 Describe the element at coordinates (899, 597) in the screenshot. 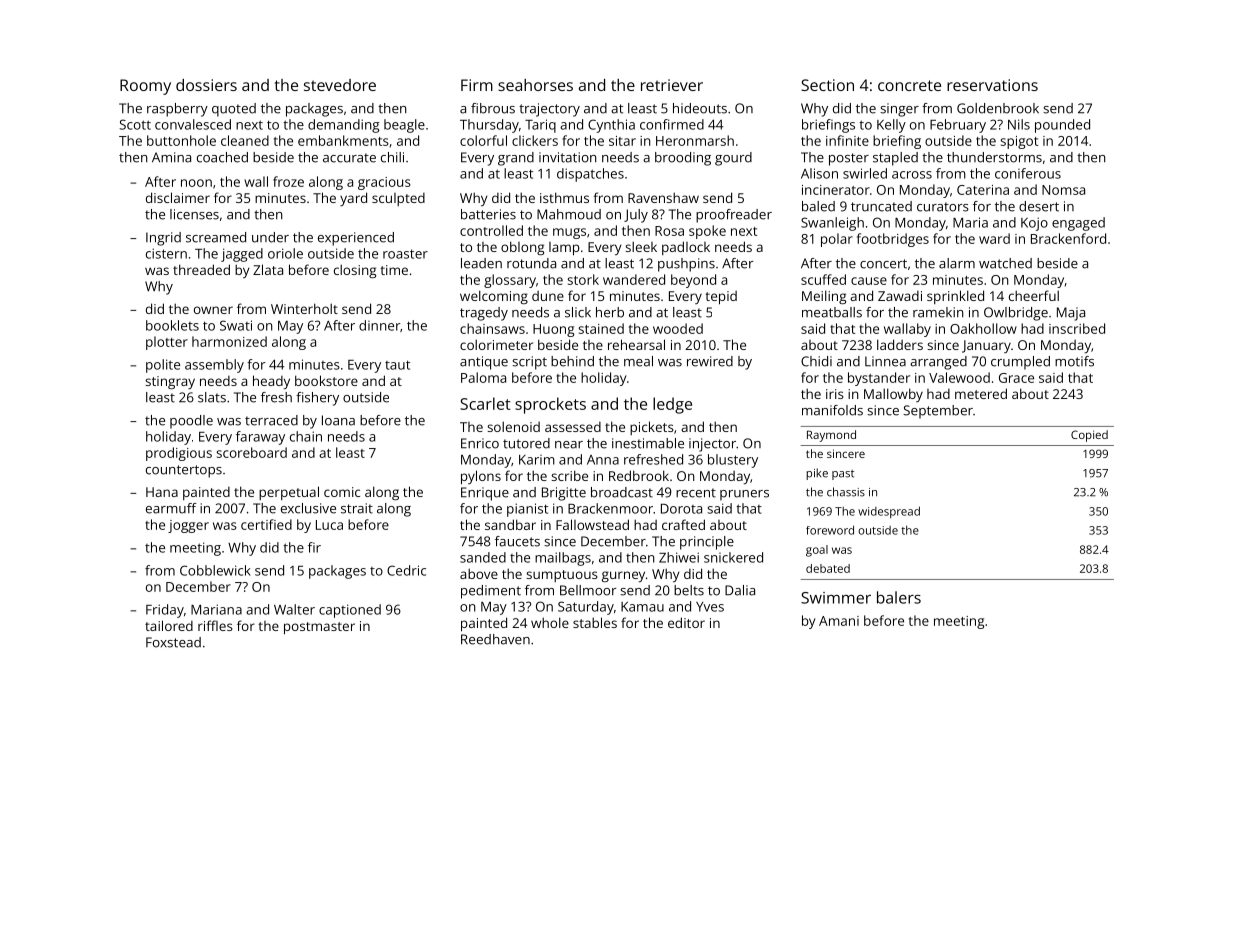

I see `balers` at that location.
